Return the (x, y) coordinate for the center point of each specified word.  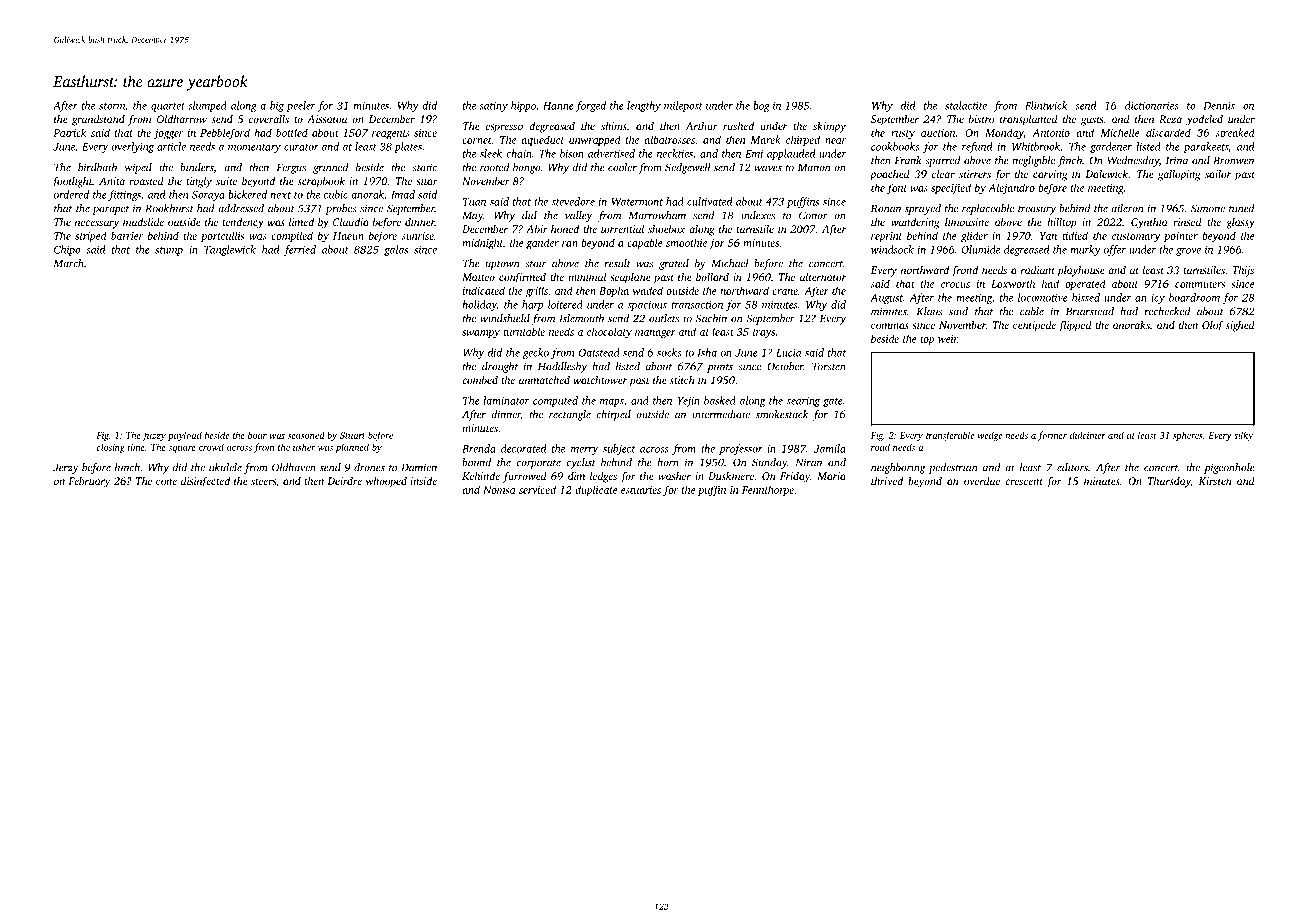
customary (1136, 238)
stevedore (573, 201)
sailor (1218, 174)
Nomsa (499, 490)
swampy (481, 334)
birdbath (97, 167)
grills (536, 292)
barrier (127, 235)
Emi (754, 154)
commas (890, 326)
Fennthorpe (768, 490)
